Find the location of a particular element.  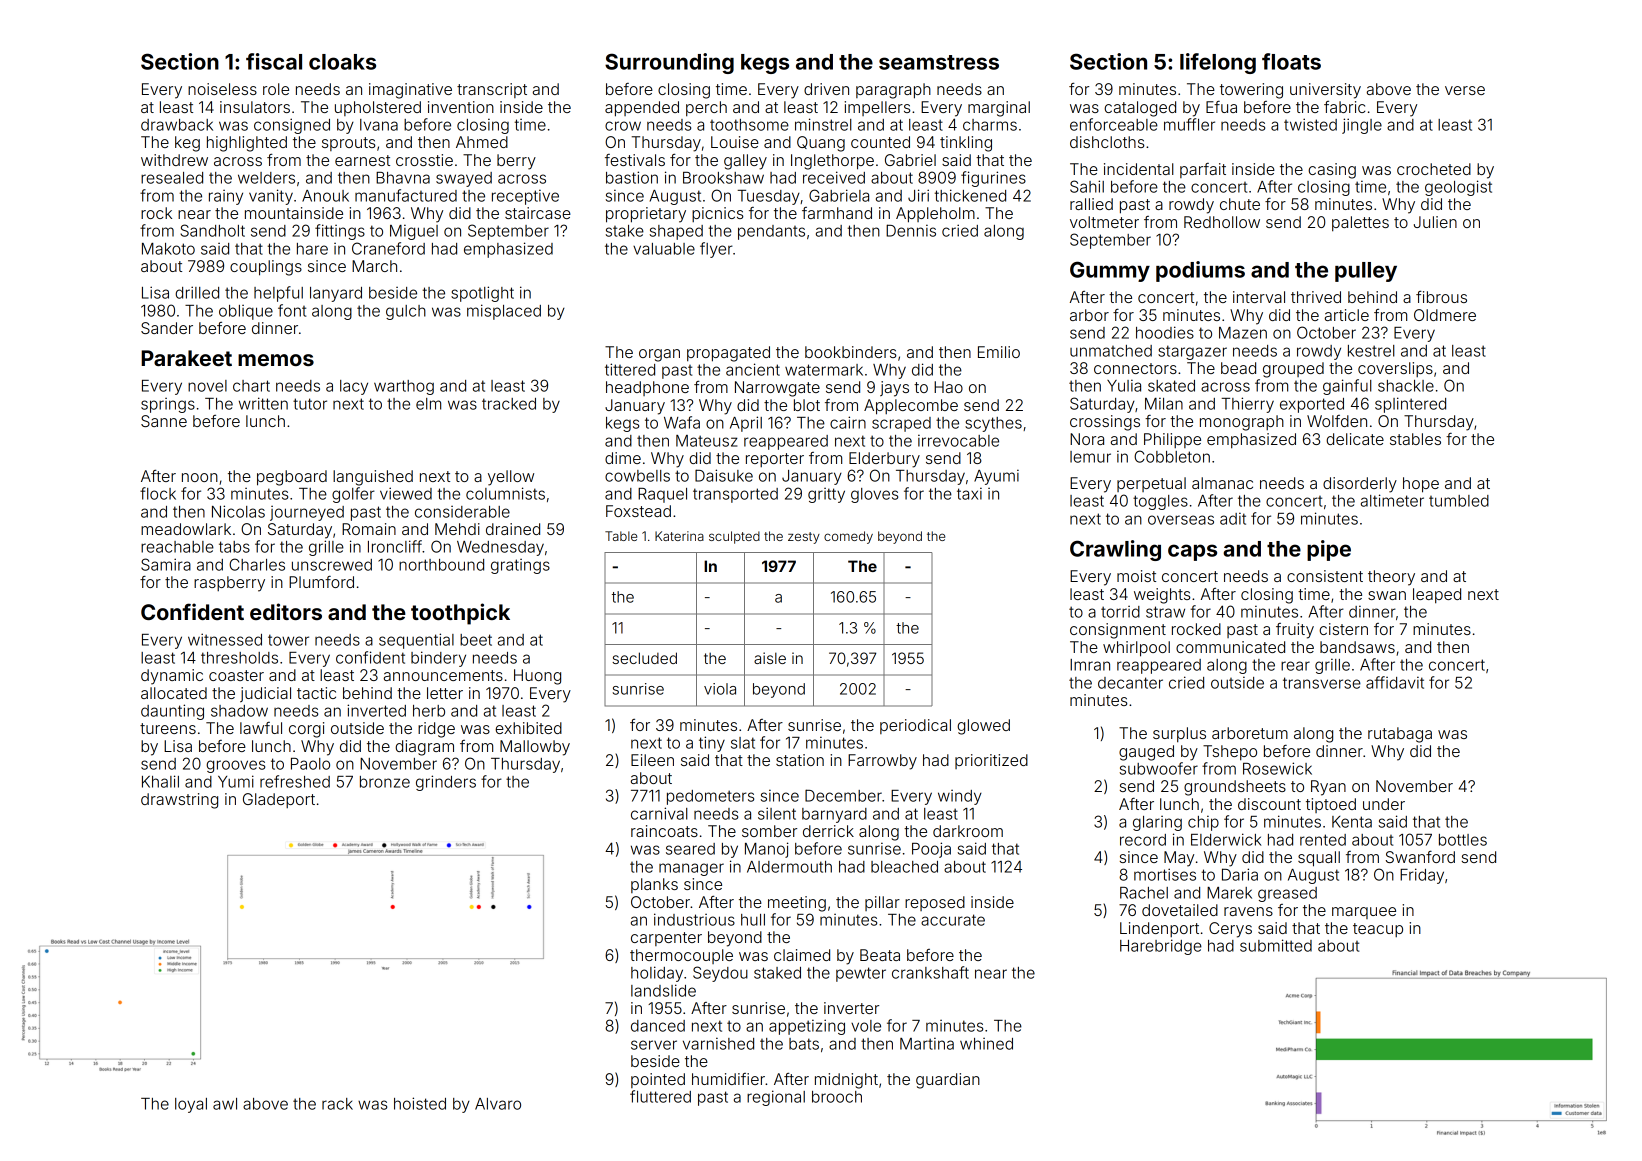

Oldmere is located at coordinates (1445, 315).
